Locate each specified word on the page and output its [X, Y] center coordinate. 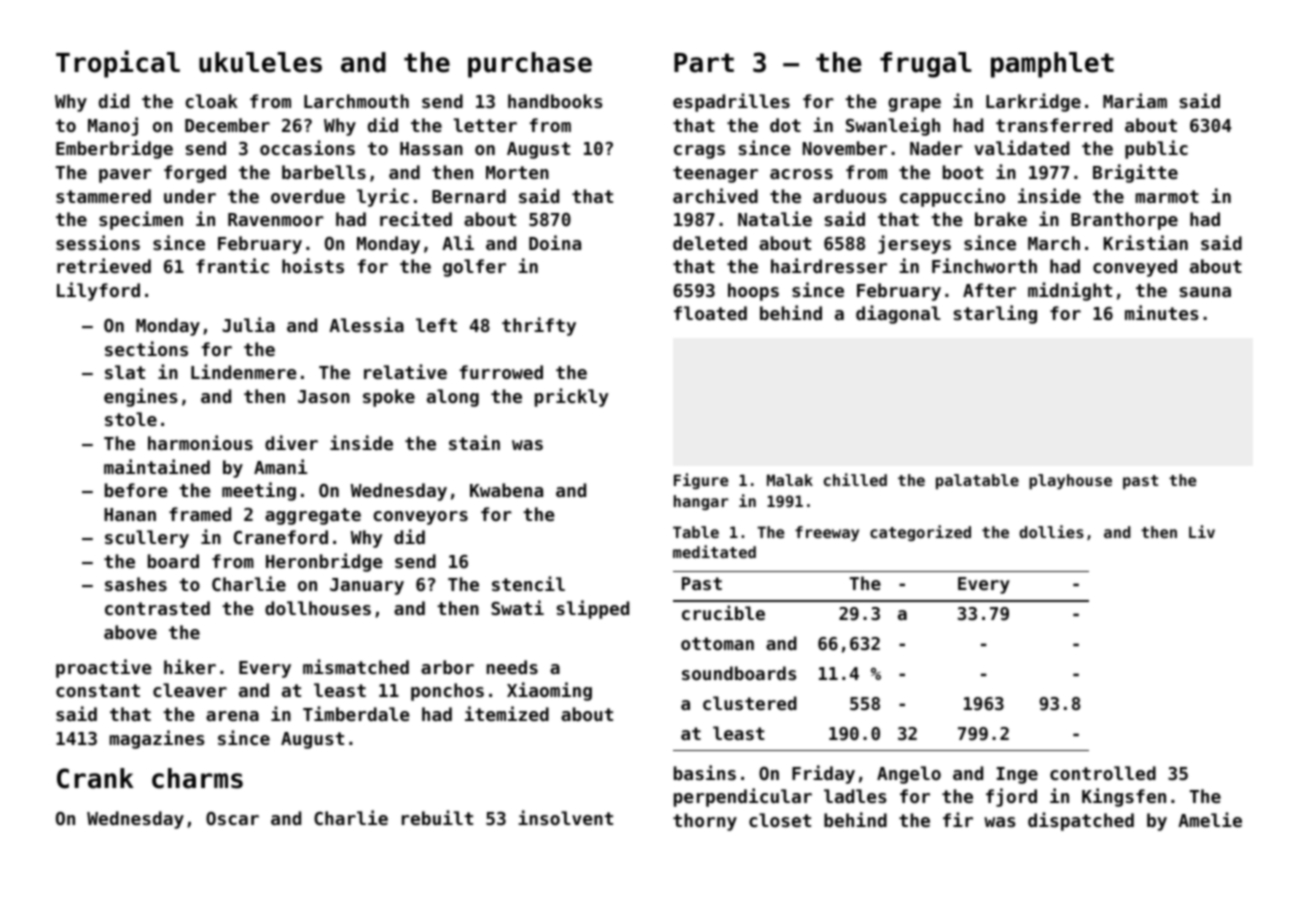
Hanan [130, 514]
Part [704, 63]
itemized [507, 713]
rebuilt [437, 817]
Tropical [118, 64]
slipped [593, 609]
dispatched [1081, 821]
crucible [723, 612]
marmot [1167, 196]
